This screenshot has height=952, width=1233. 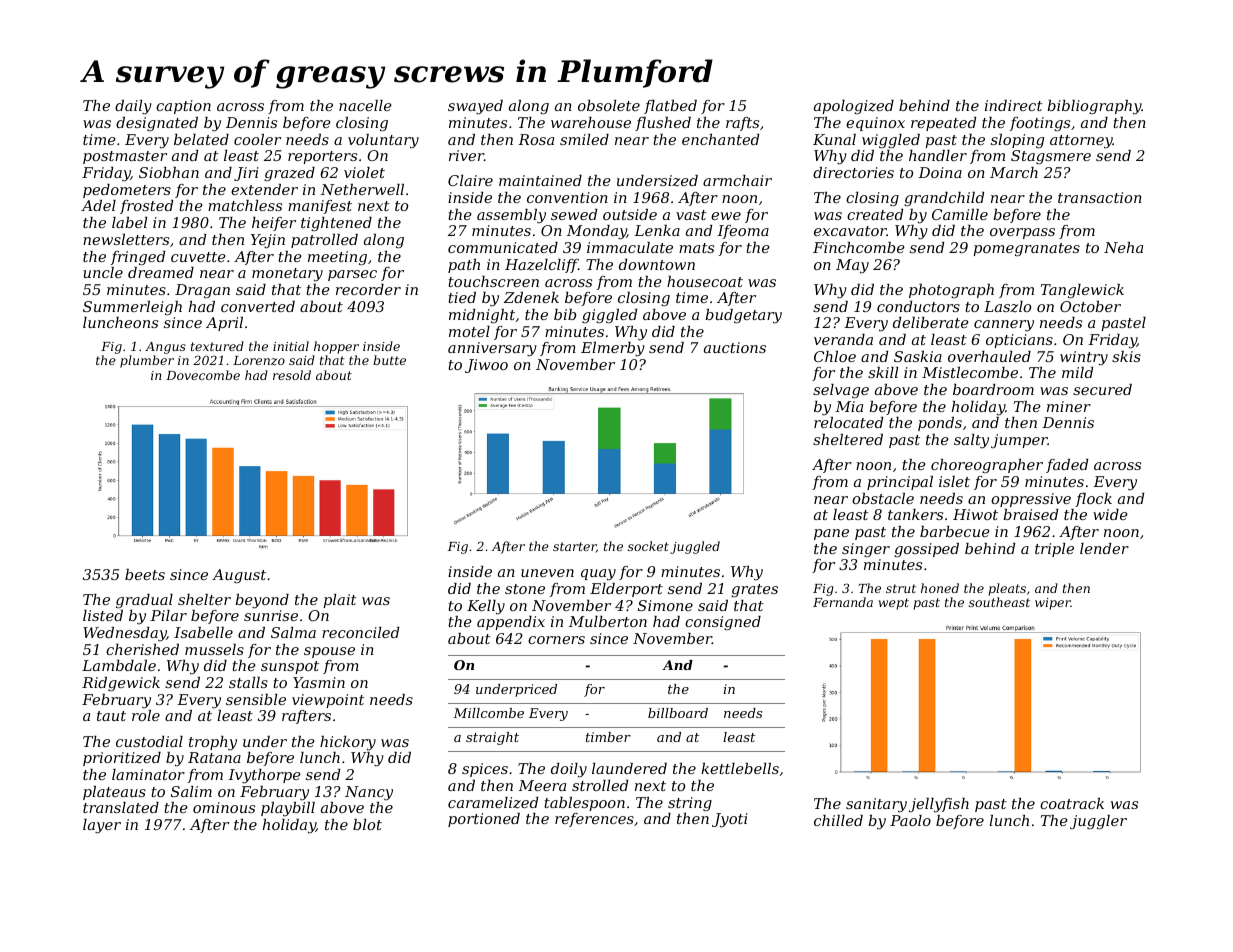 What do you see at coordinates (591, 122) in the screenshot?
I see `warehouse` at bounding box center [591, 122].
